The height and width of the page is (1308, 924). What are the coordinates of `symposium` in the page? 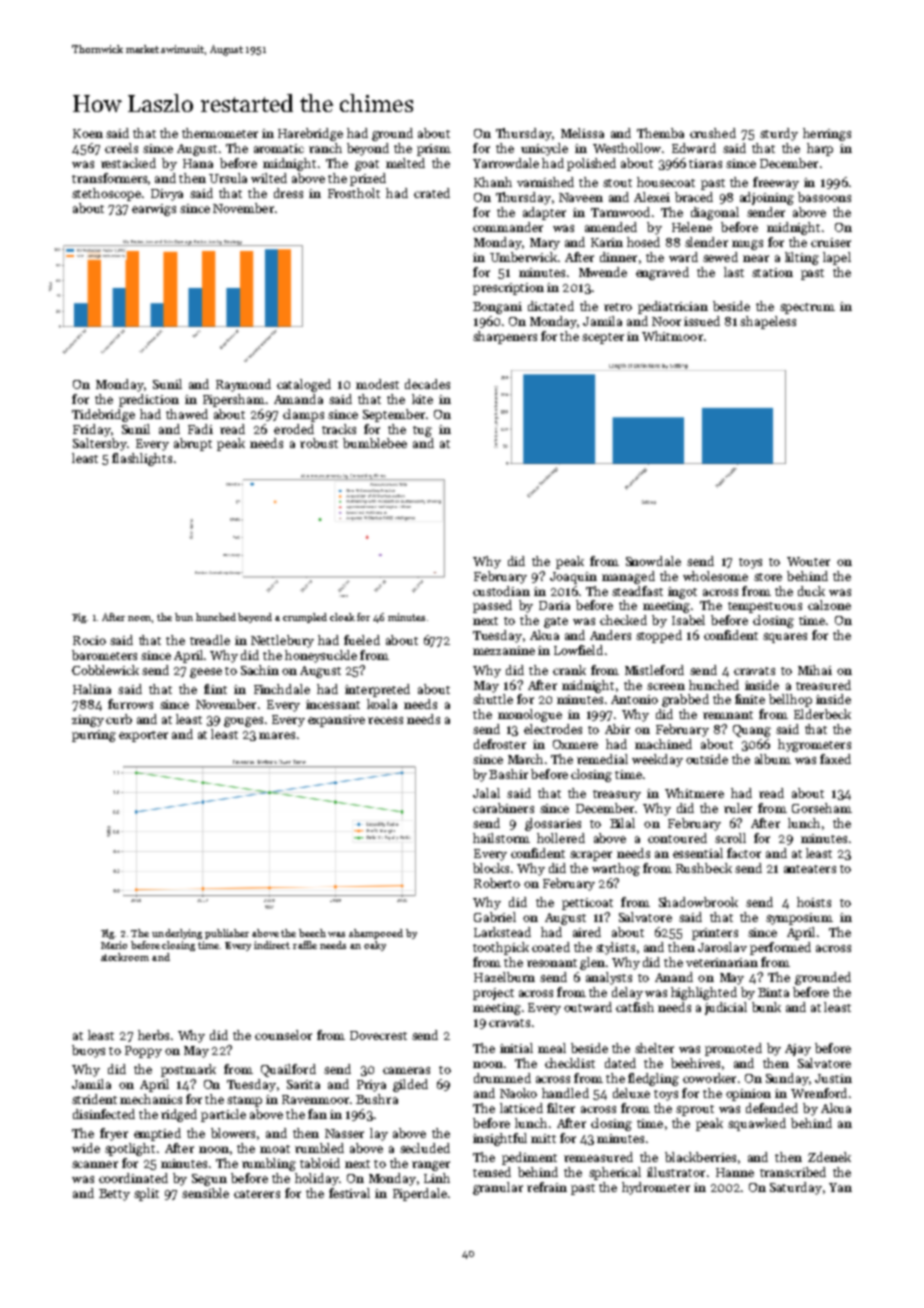 It's located at (799, 919).
